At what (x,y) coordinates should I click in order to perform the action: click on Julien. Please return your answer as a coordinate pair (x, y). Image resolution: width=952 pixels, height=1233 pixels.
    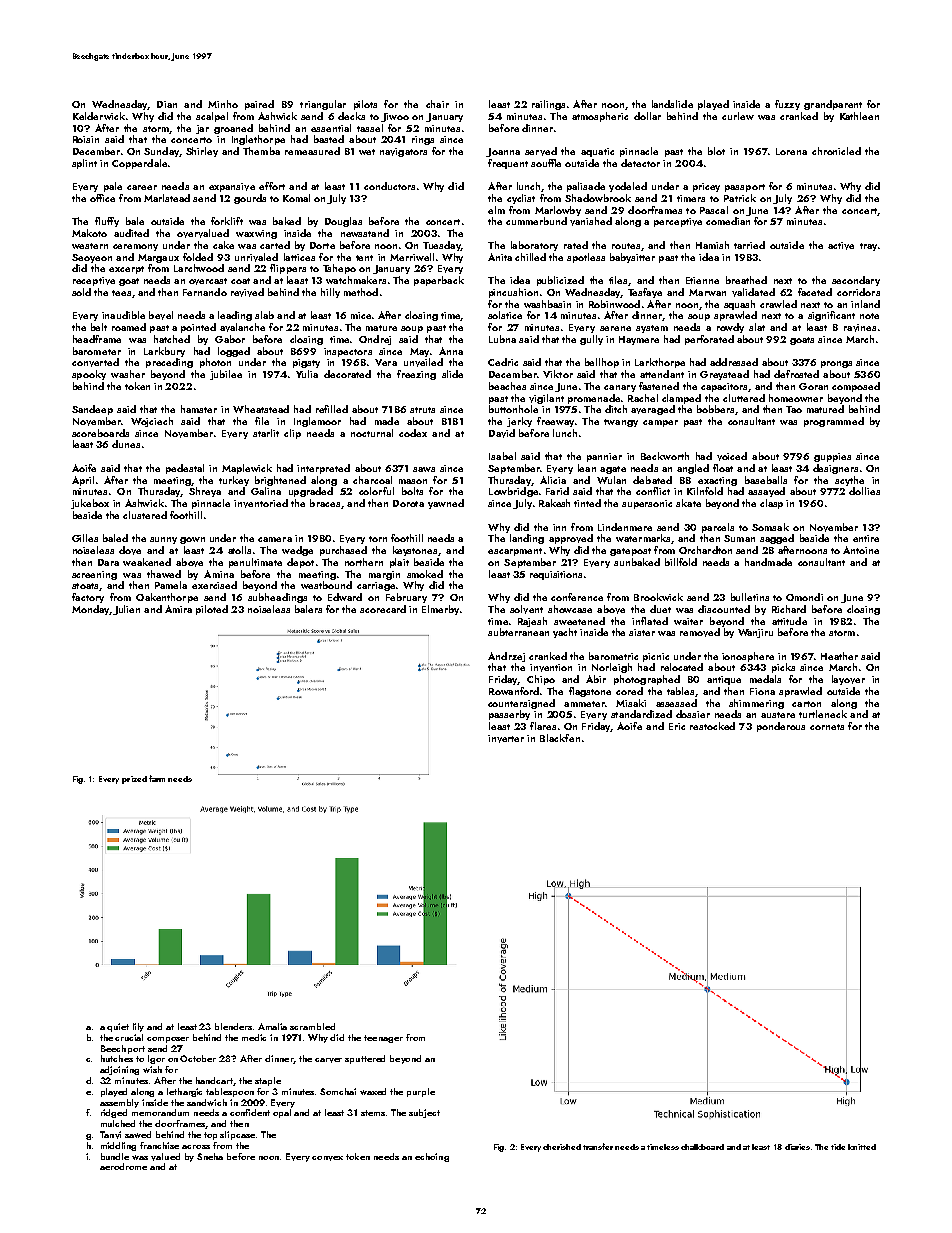
    Looking at the image, I should click on (126, 610).
